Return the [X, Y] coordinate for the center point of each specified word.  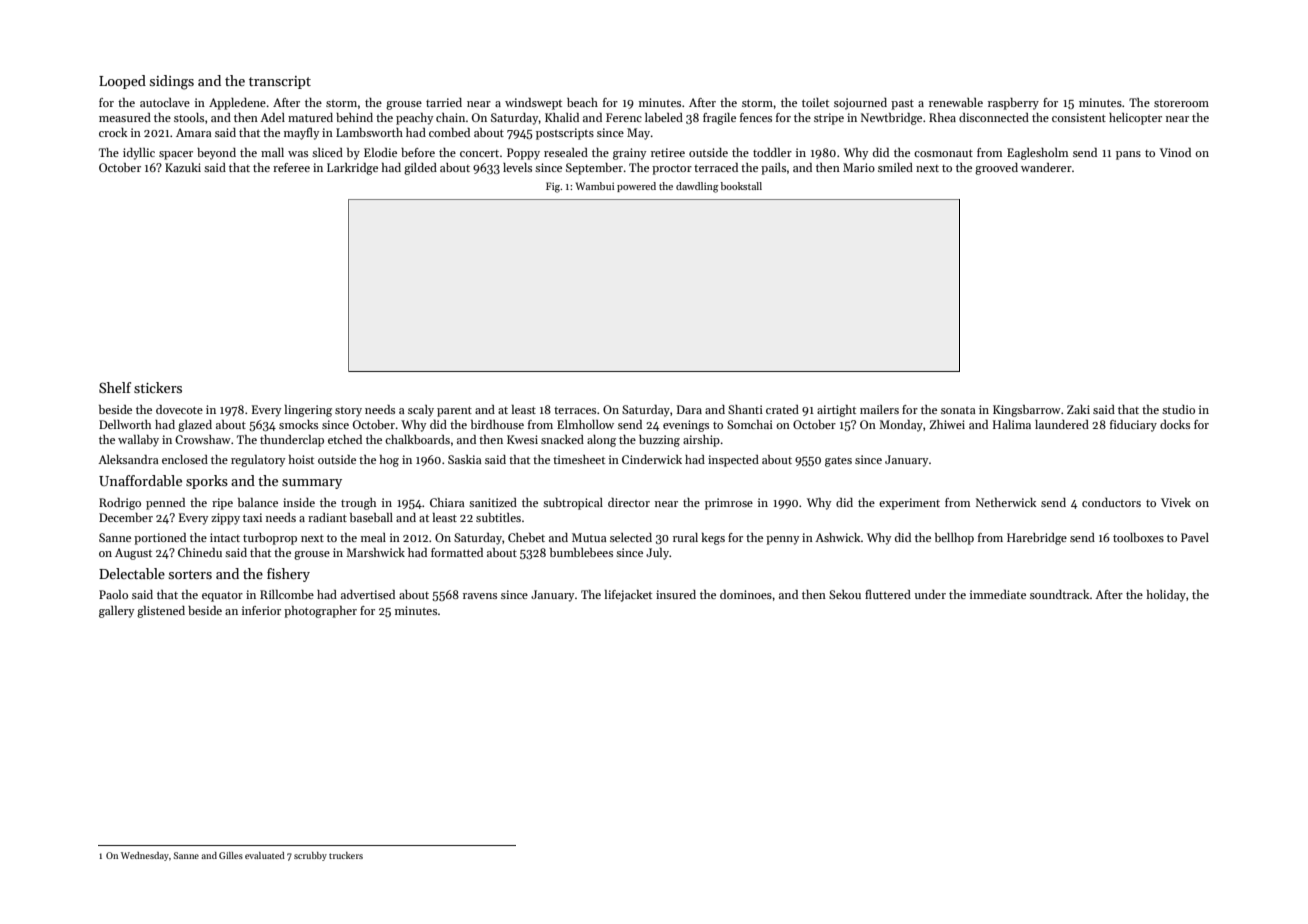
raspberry [1013, 104]
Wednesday [145, 856]
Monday [901, 426]
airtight [836, 411]
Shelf [115, 387]
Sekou [845, 594]
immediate [998, 594]
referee [291, 167]
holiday [1166, 596]
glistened [161, 612]
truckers [346, 855]
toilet [815, 102]
